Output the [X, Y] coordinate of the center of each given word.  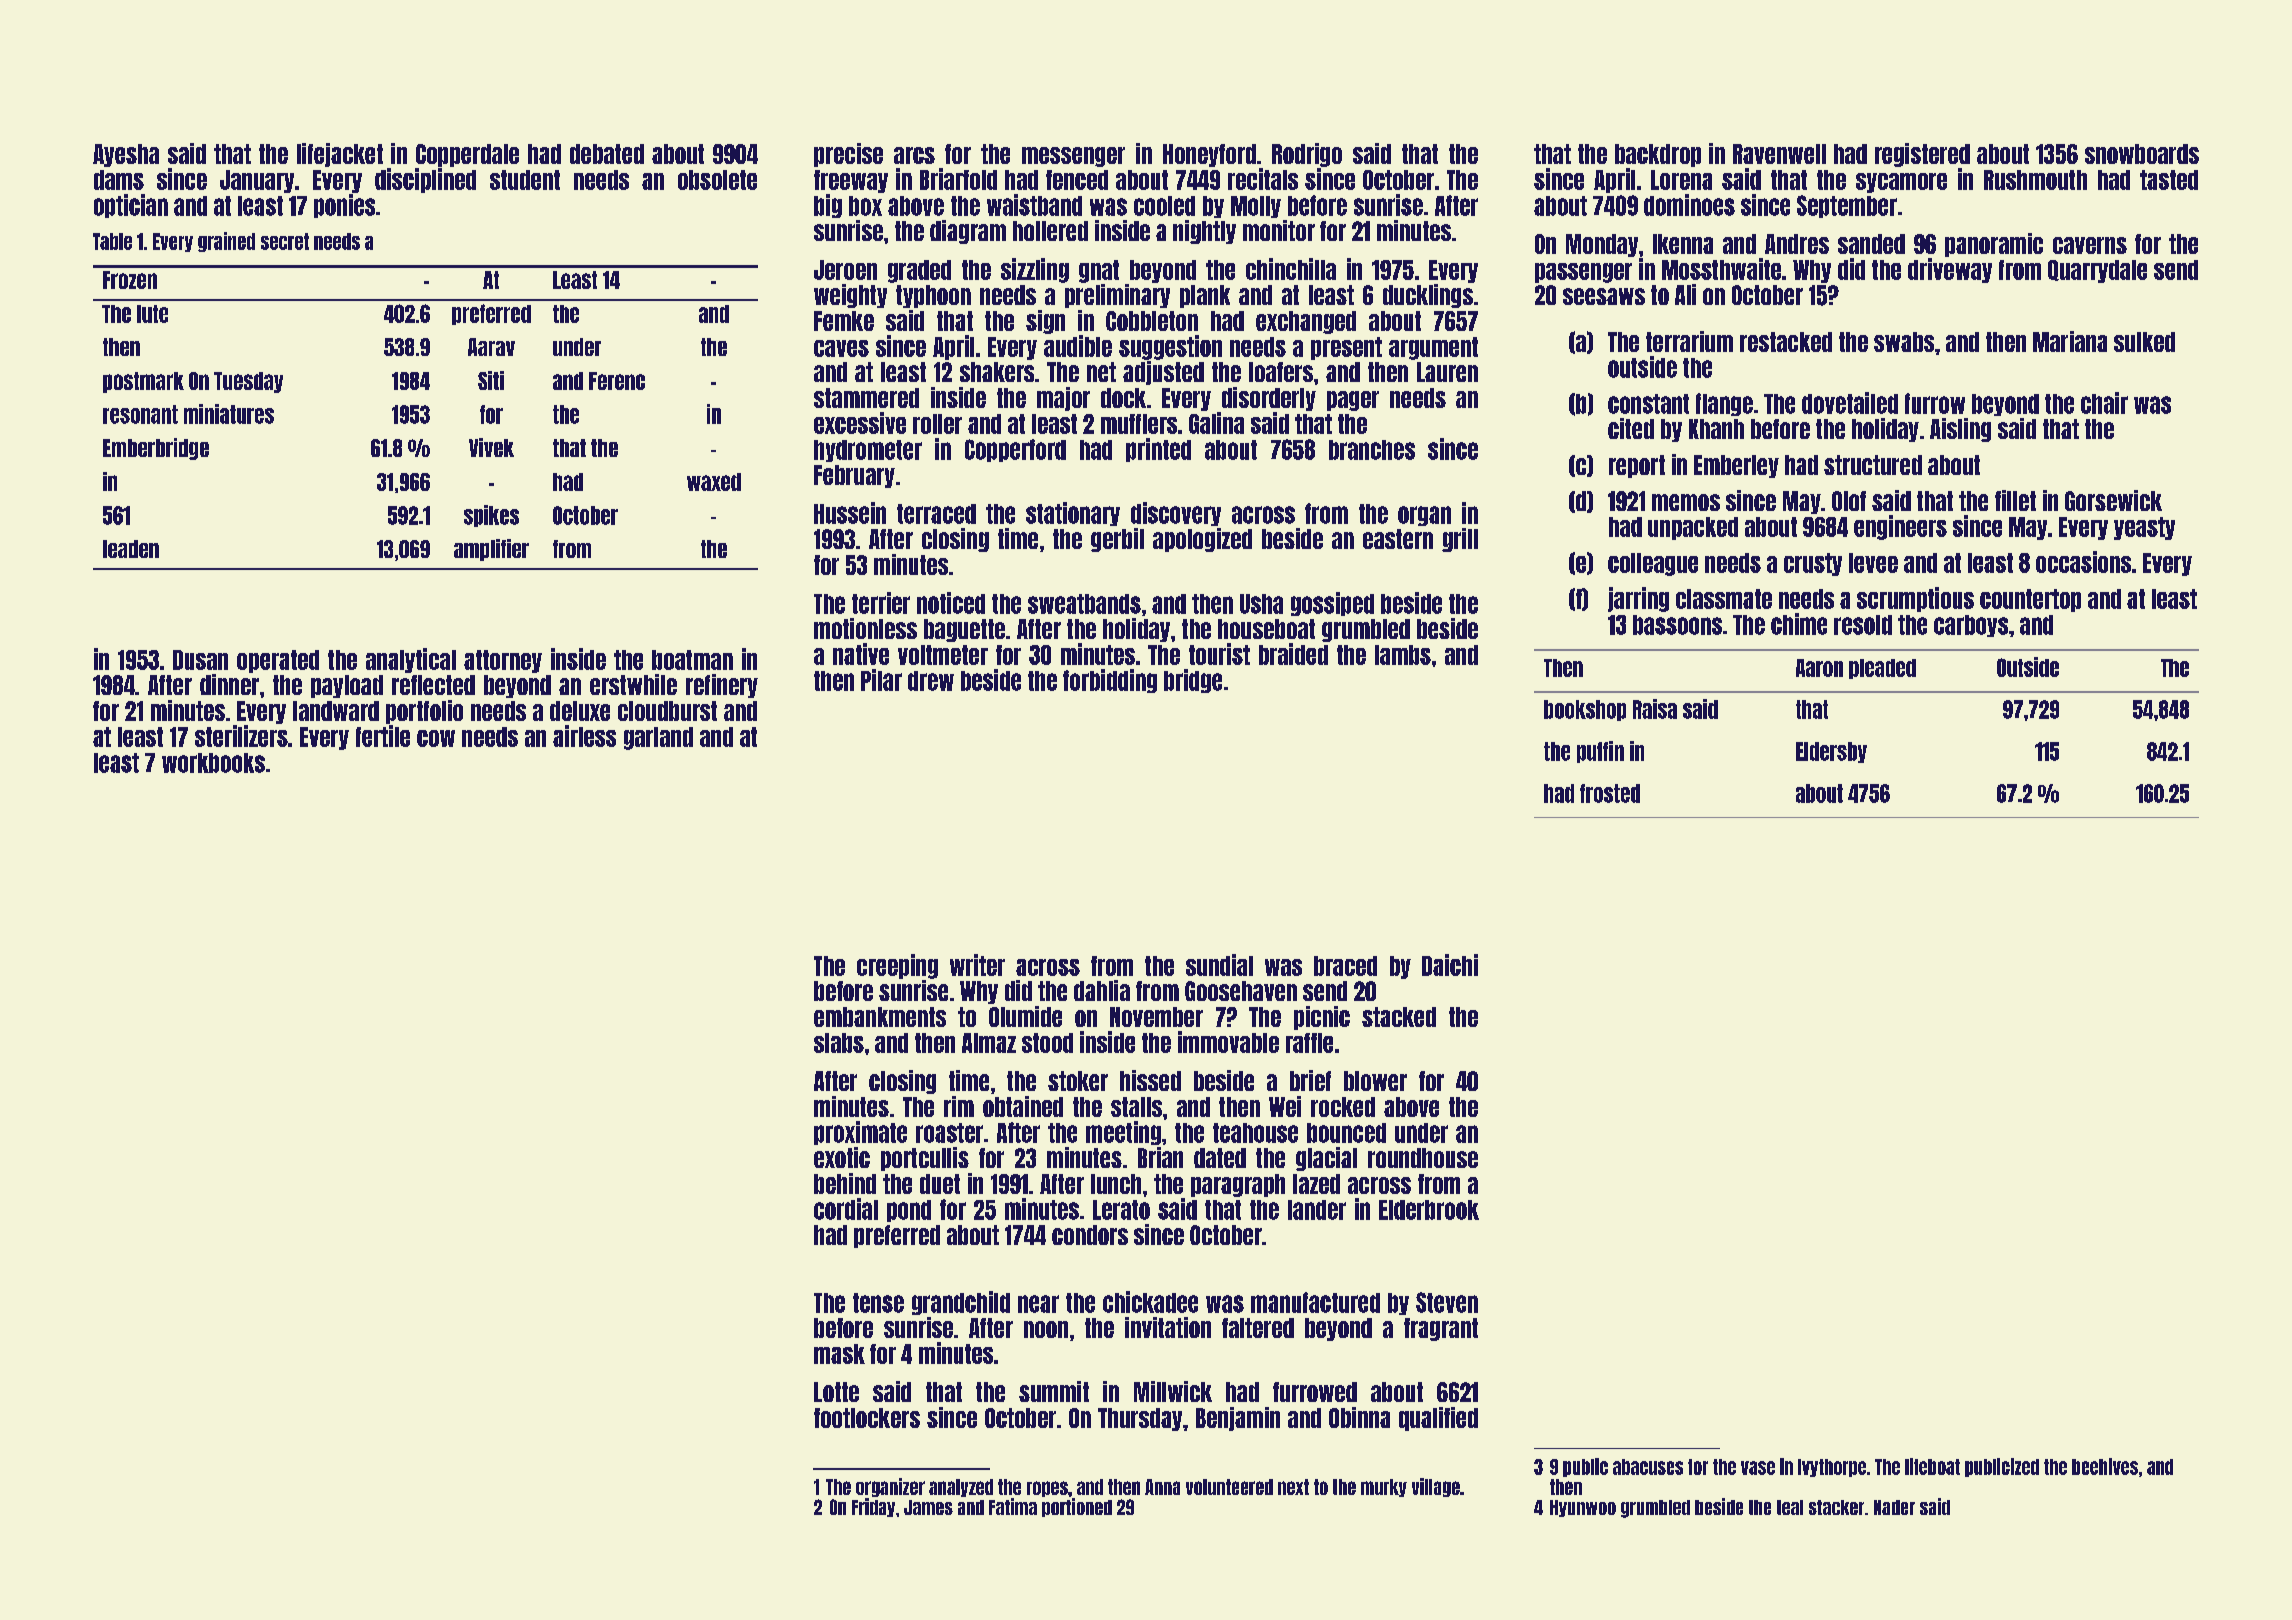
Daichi [1450, 965]
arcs [914, 155]
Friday [873, 1507]
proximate [860, 1133]
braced [1345, 966]
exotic [842, 1157]
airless [584, 736]
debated [607, 154]
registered [1922, 155]
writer [977, 965]
